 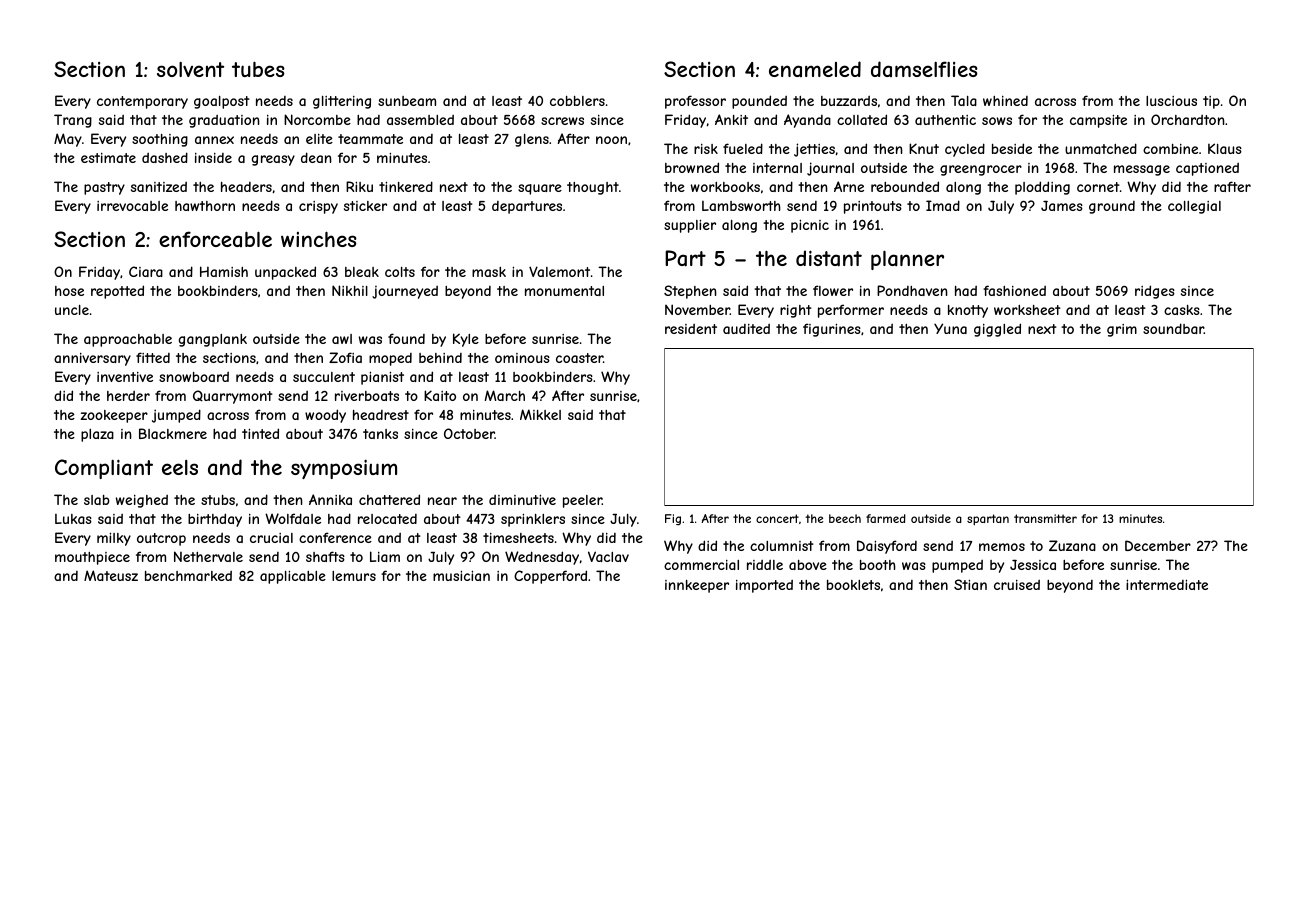 I want to click on repotted, so click(x=117, y=292).
